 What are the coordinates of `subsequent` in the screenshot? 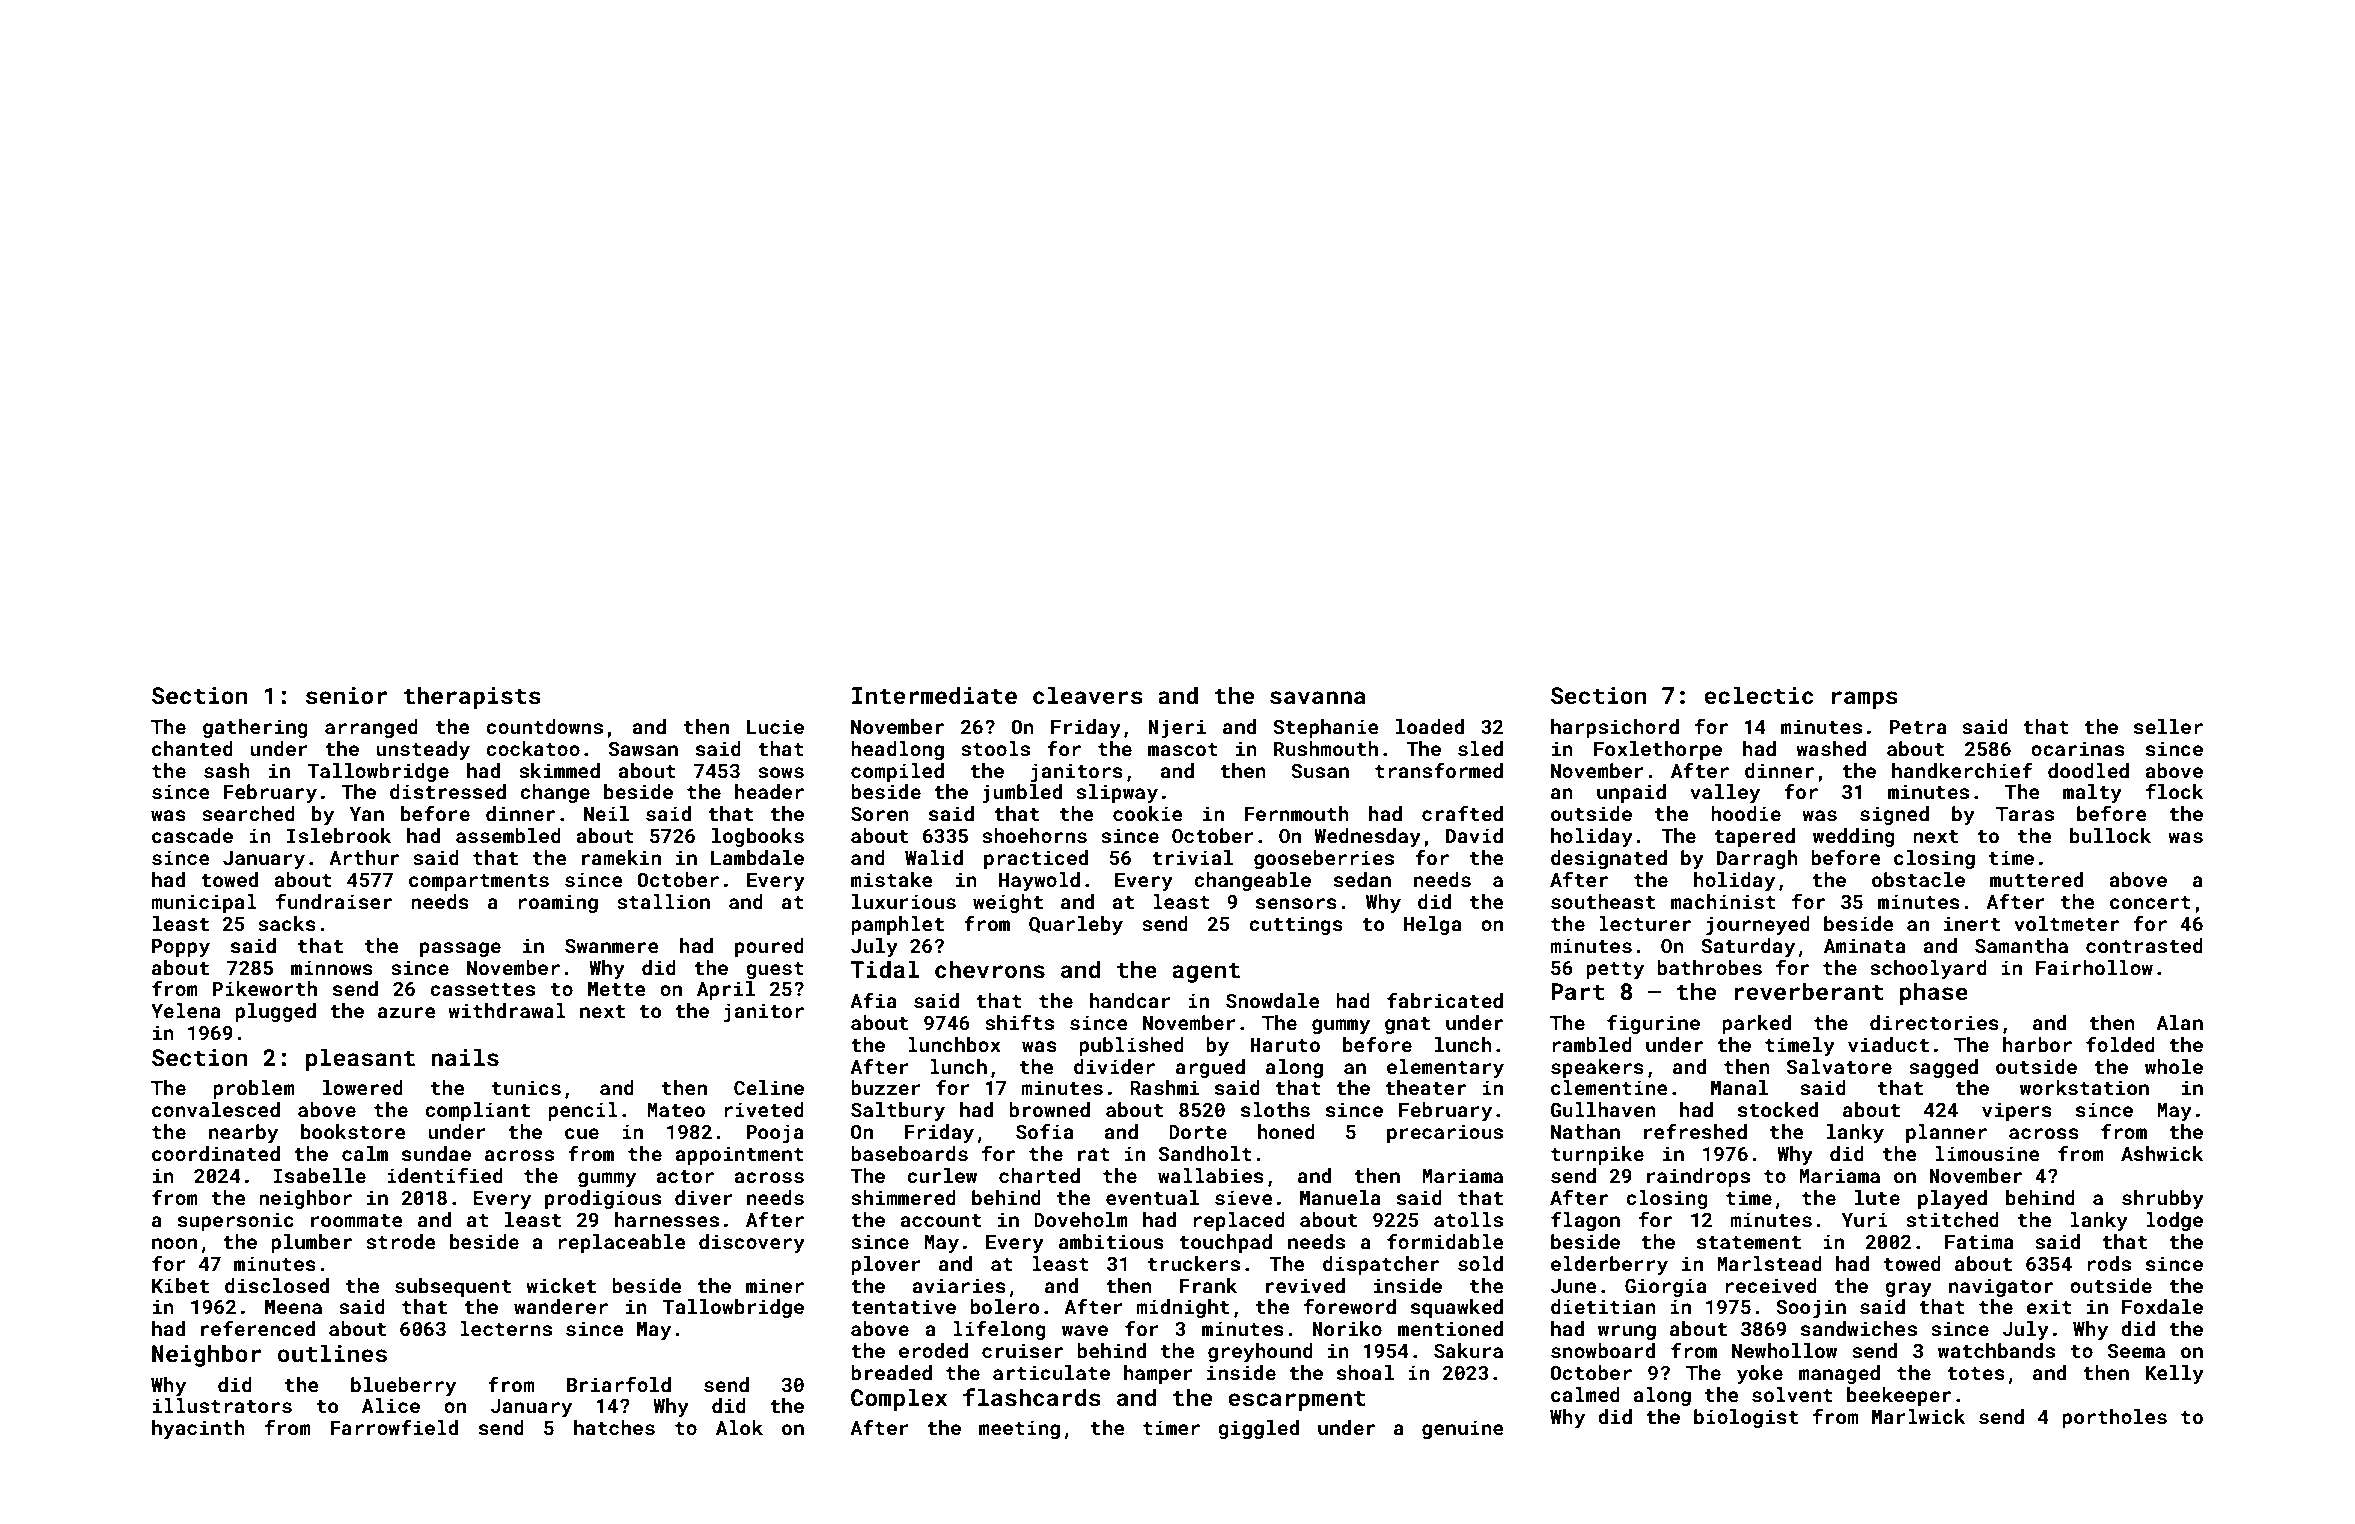 It's located at (453, 1287).
